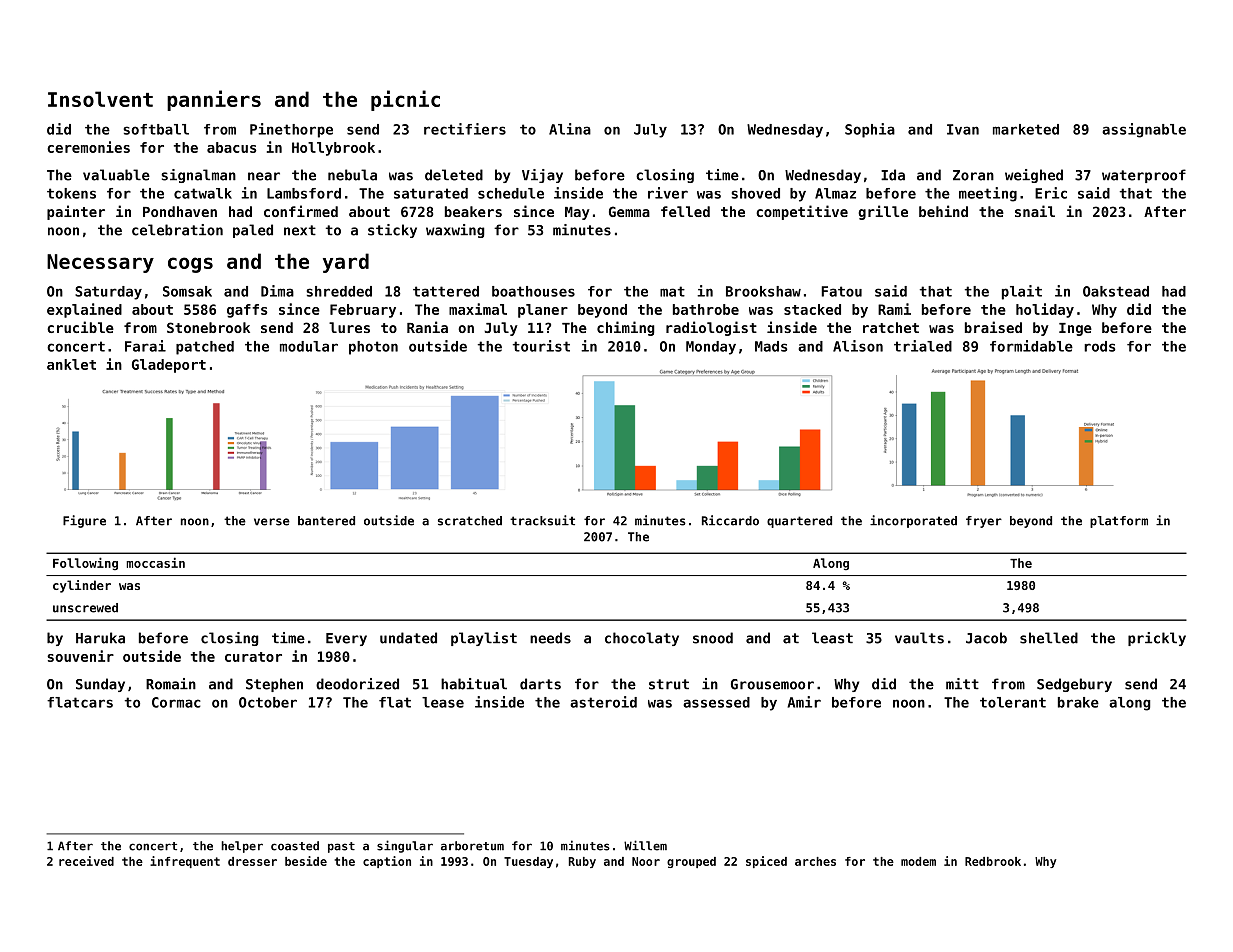 The height and width of the page is (952, 1233). I want to click on Insolvent, so click(100, 99).
